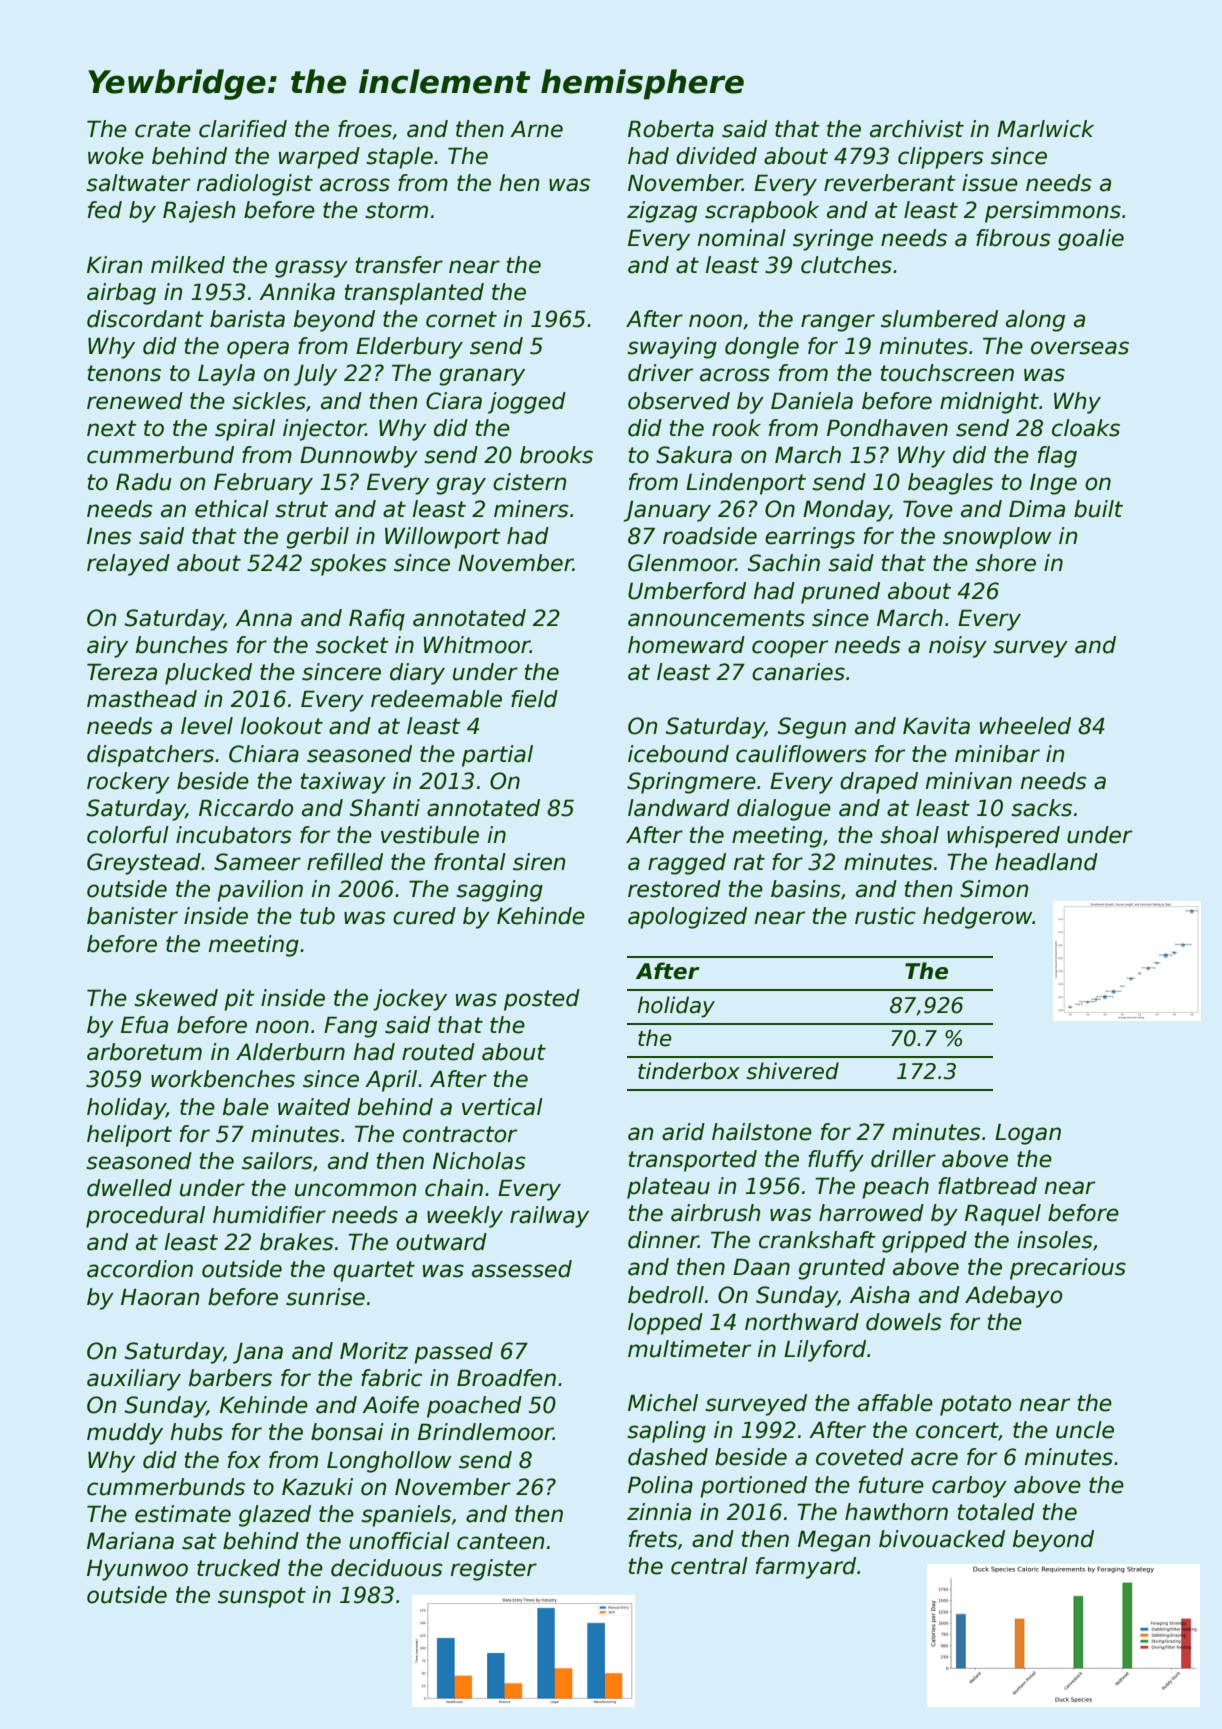  I want to click on homeward, so click(686, 645).
